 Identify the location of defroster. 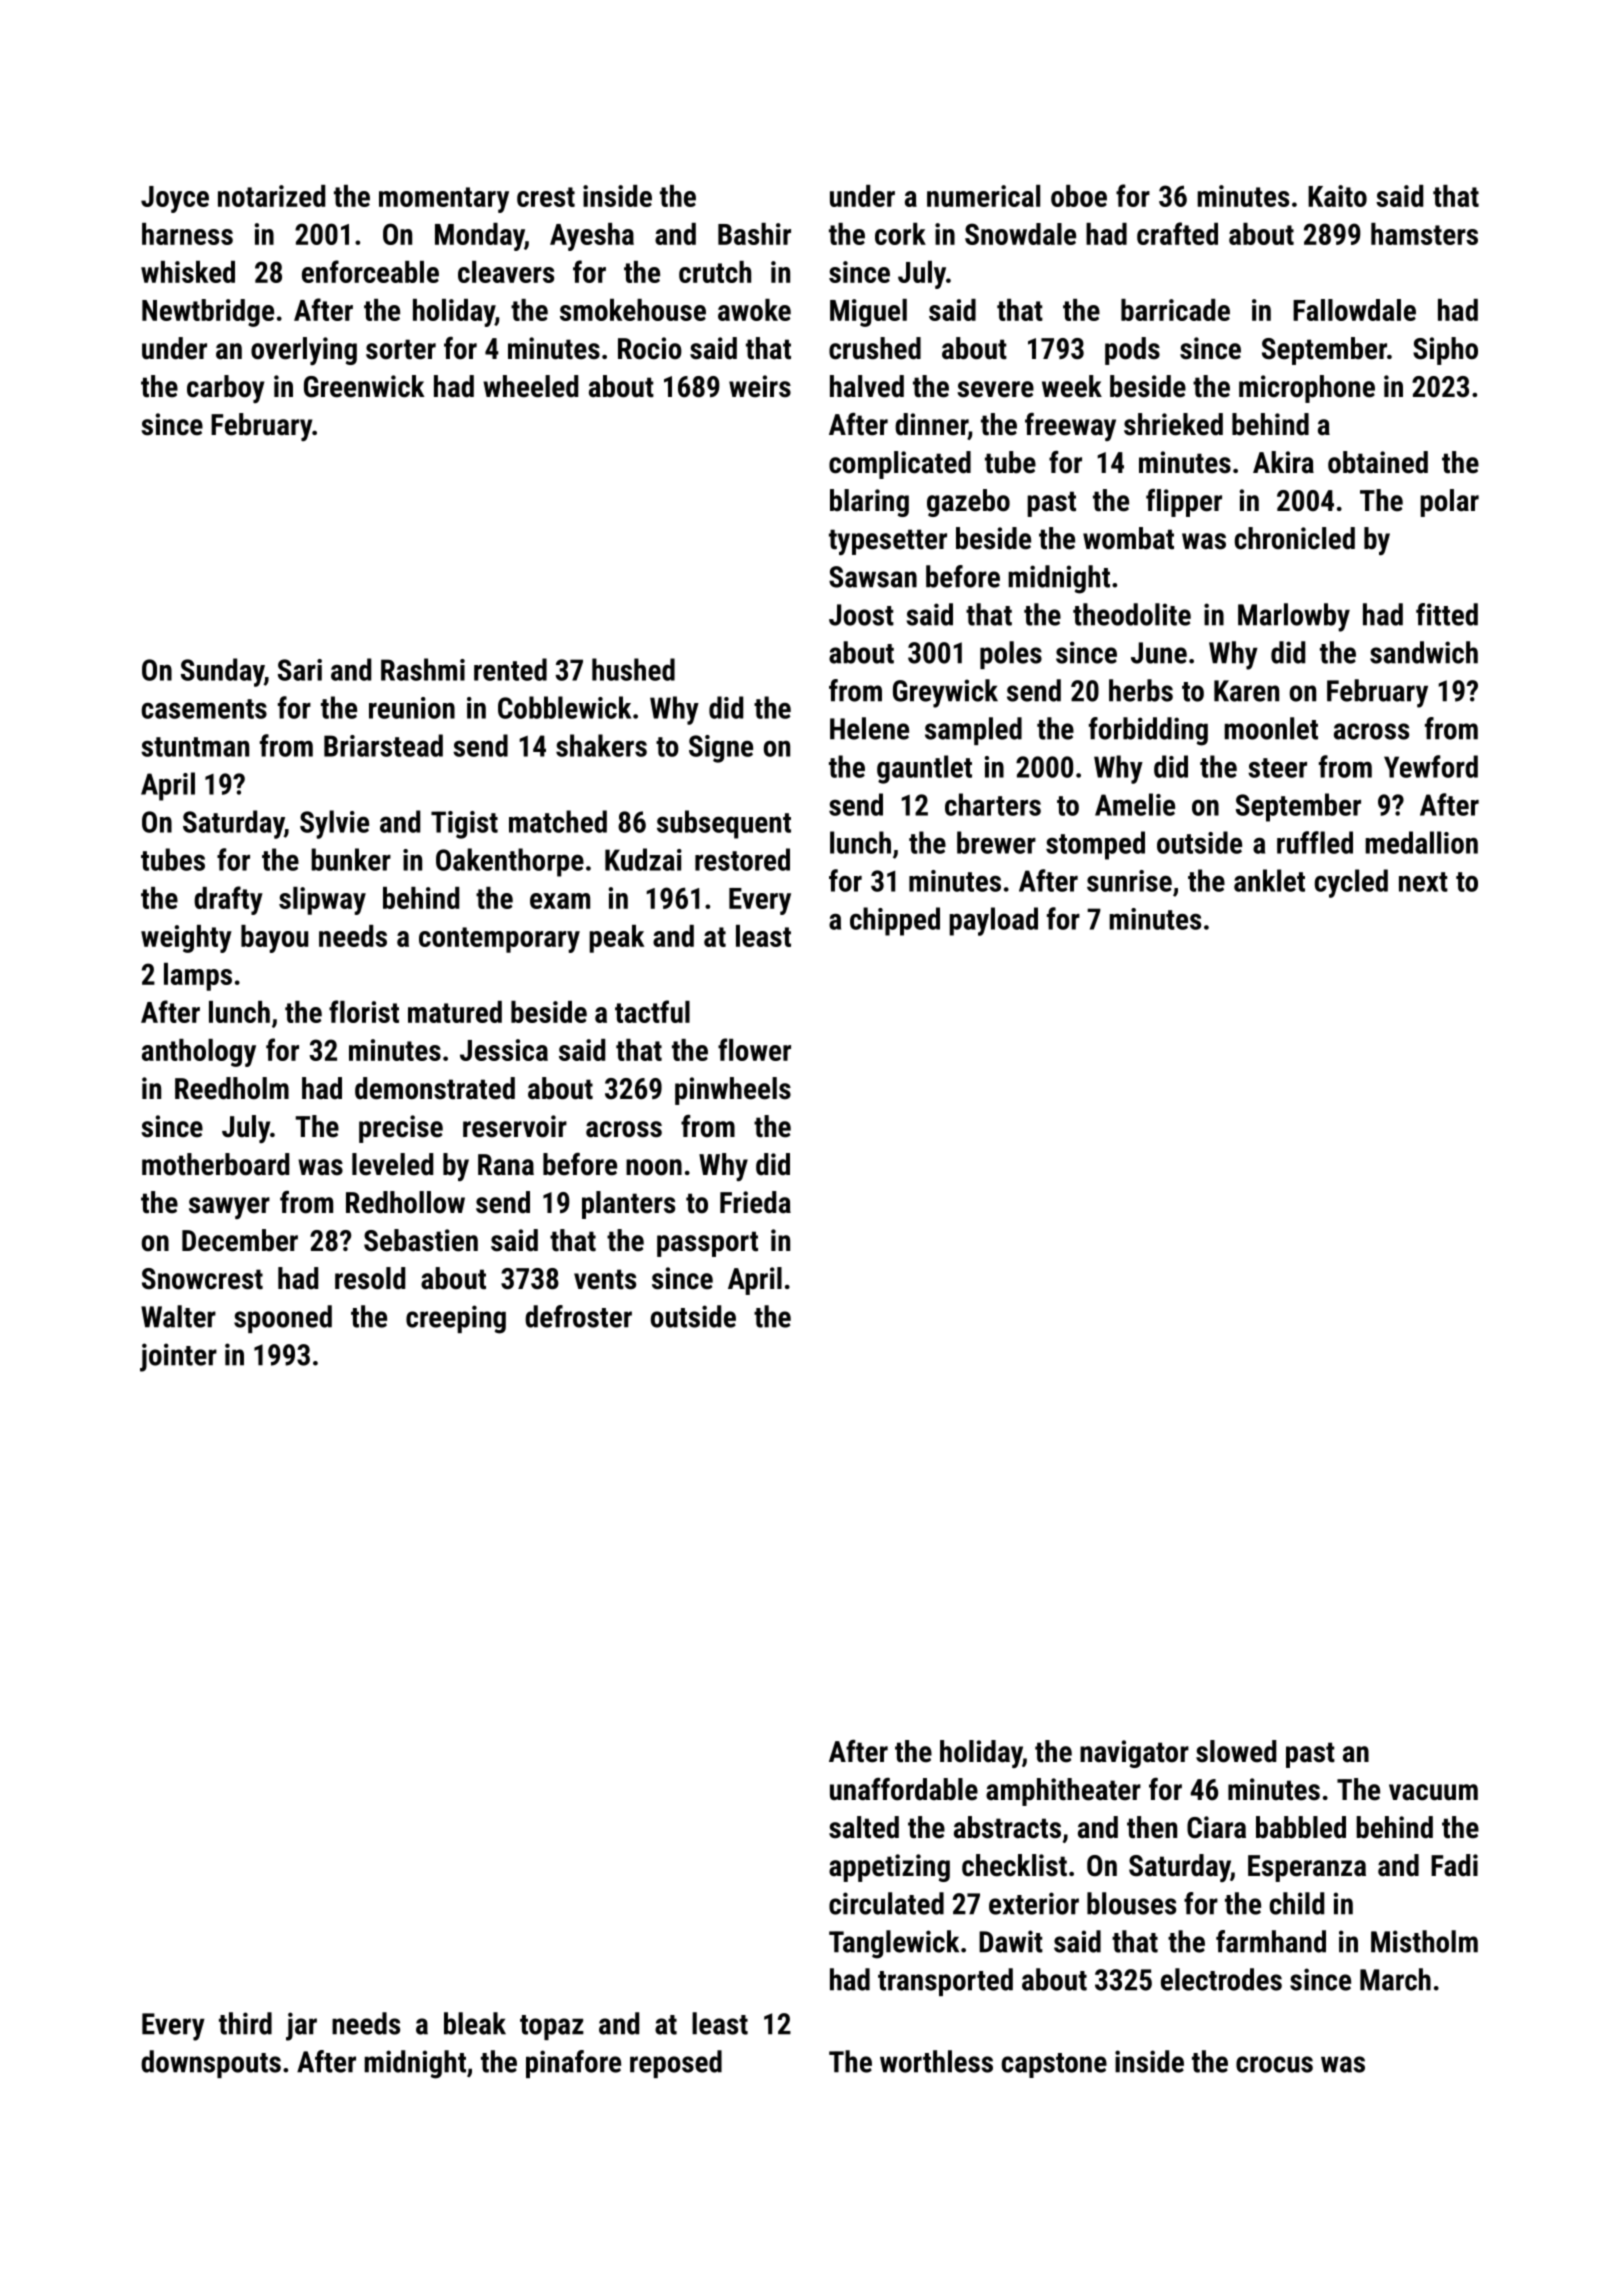
(578, 1316).
